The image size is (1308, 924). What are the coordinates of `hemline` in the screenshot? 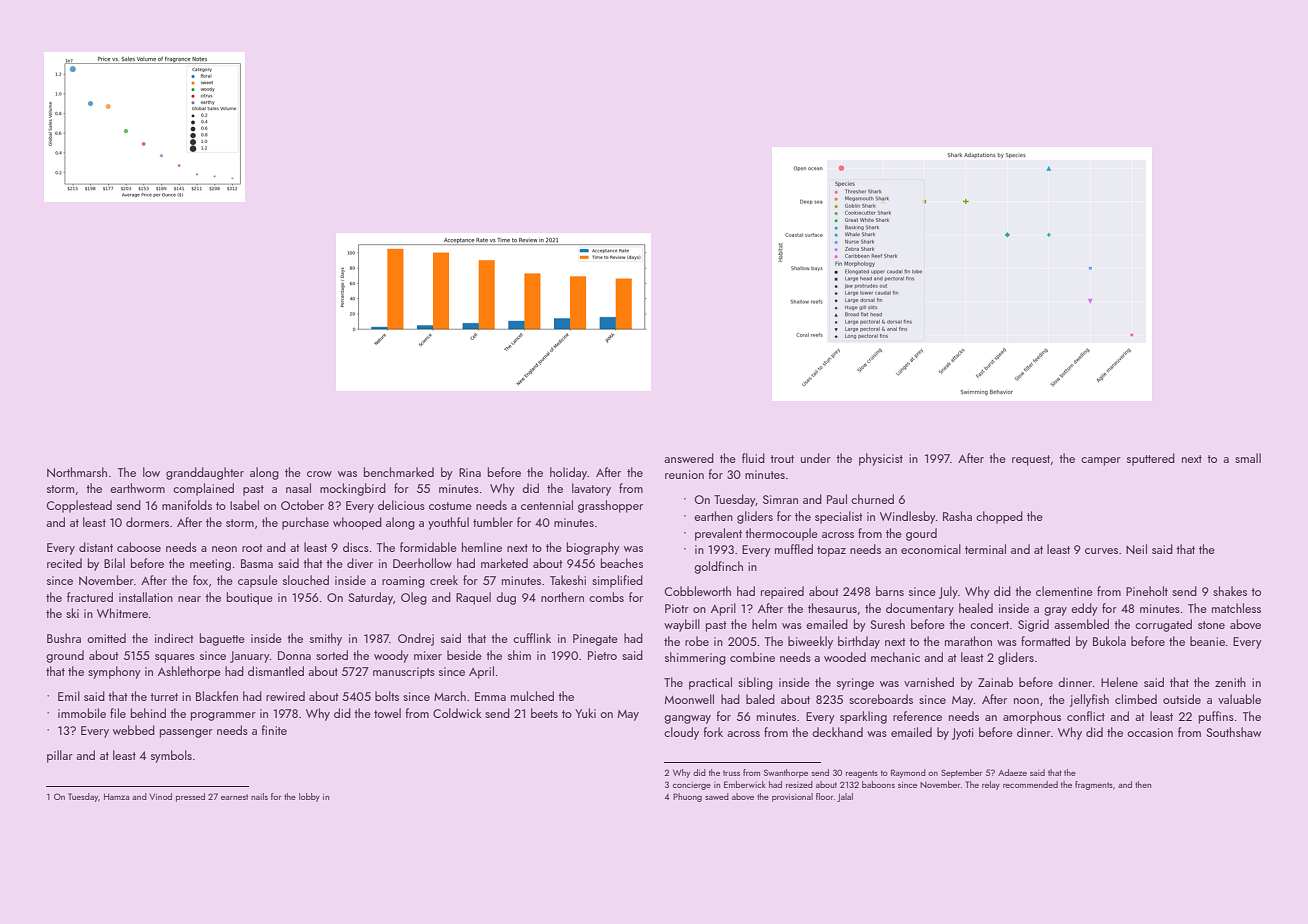 It's located at (482, 547).
